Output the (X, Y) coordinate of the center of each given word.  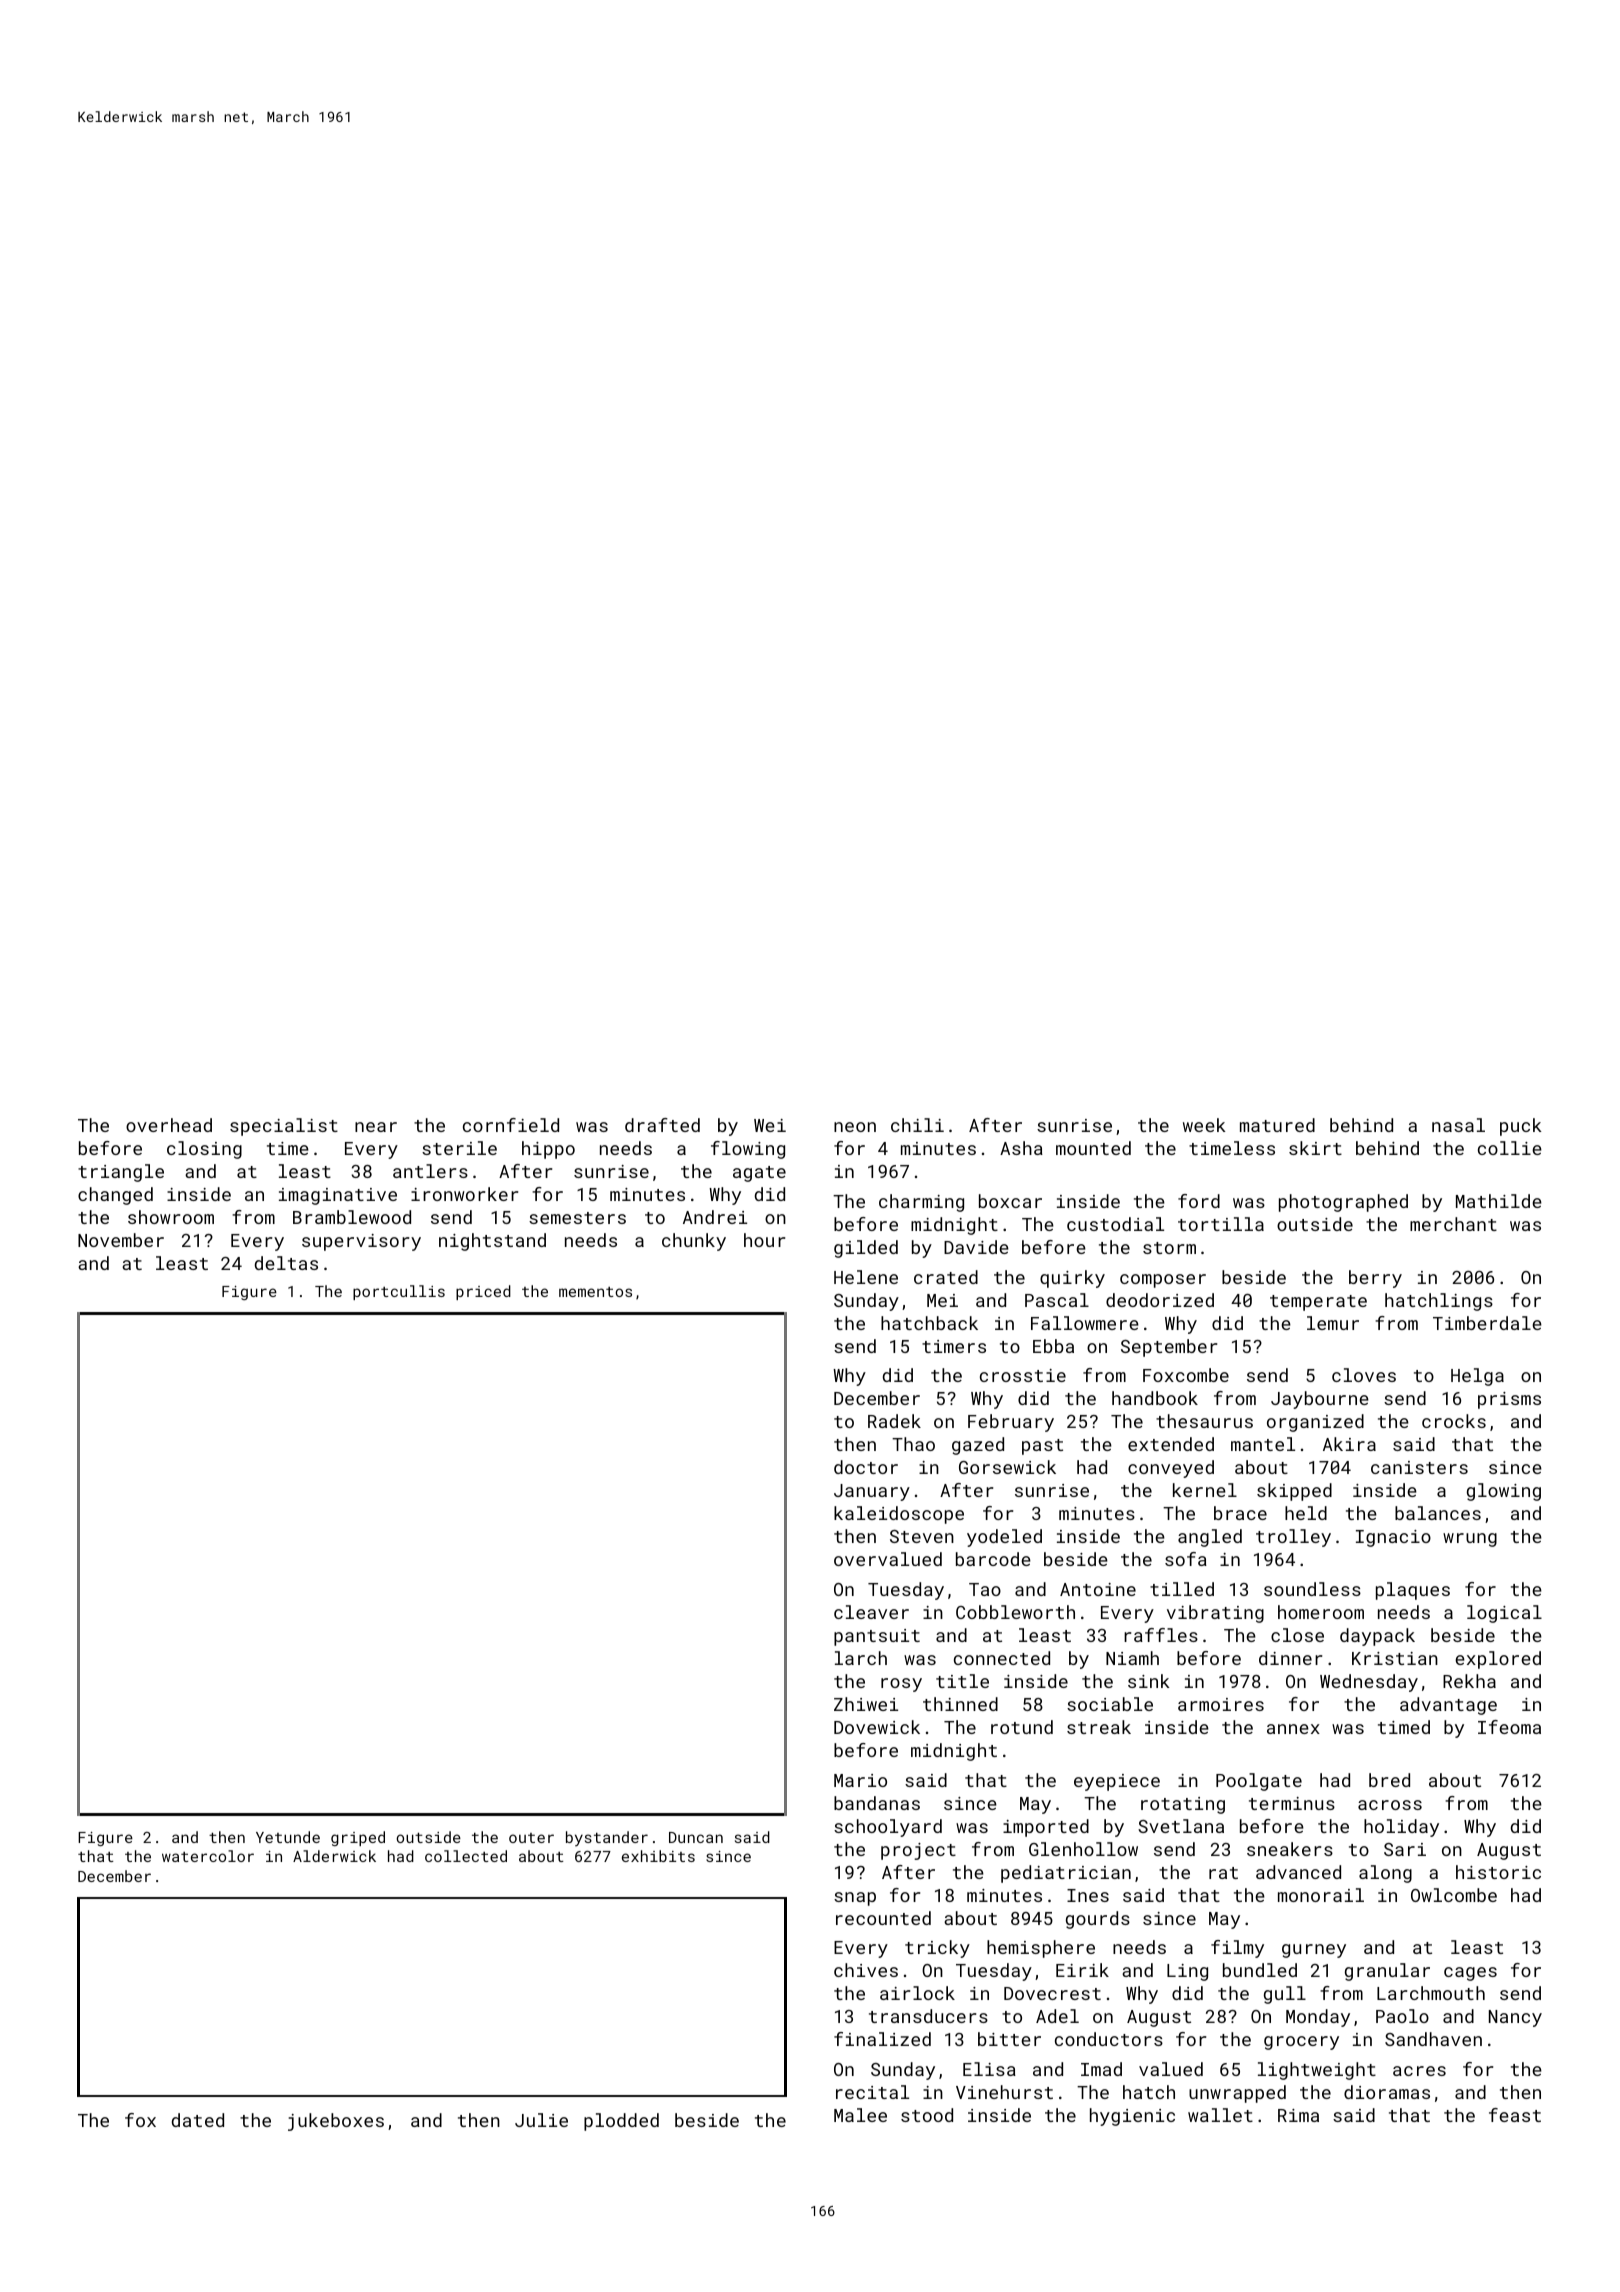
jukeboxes (336, 2122)
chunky (694, 1242)
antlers (430, 1171)
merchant (1453, 1224)
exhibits (658, 1856)
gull (1285, 1995)
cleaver (871, 1612)
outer (531, 1838)
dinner (1290, 1658)
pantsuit (877, 1637)
